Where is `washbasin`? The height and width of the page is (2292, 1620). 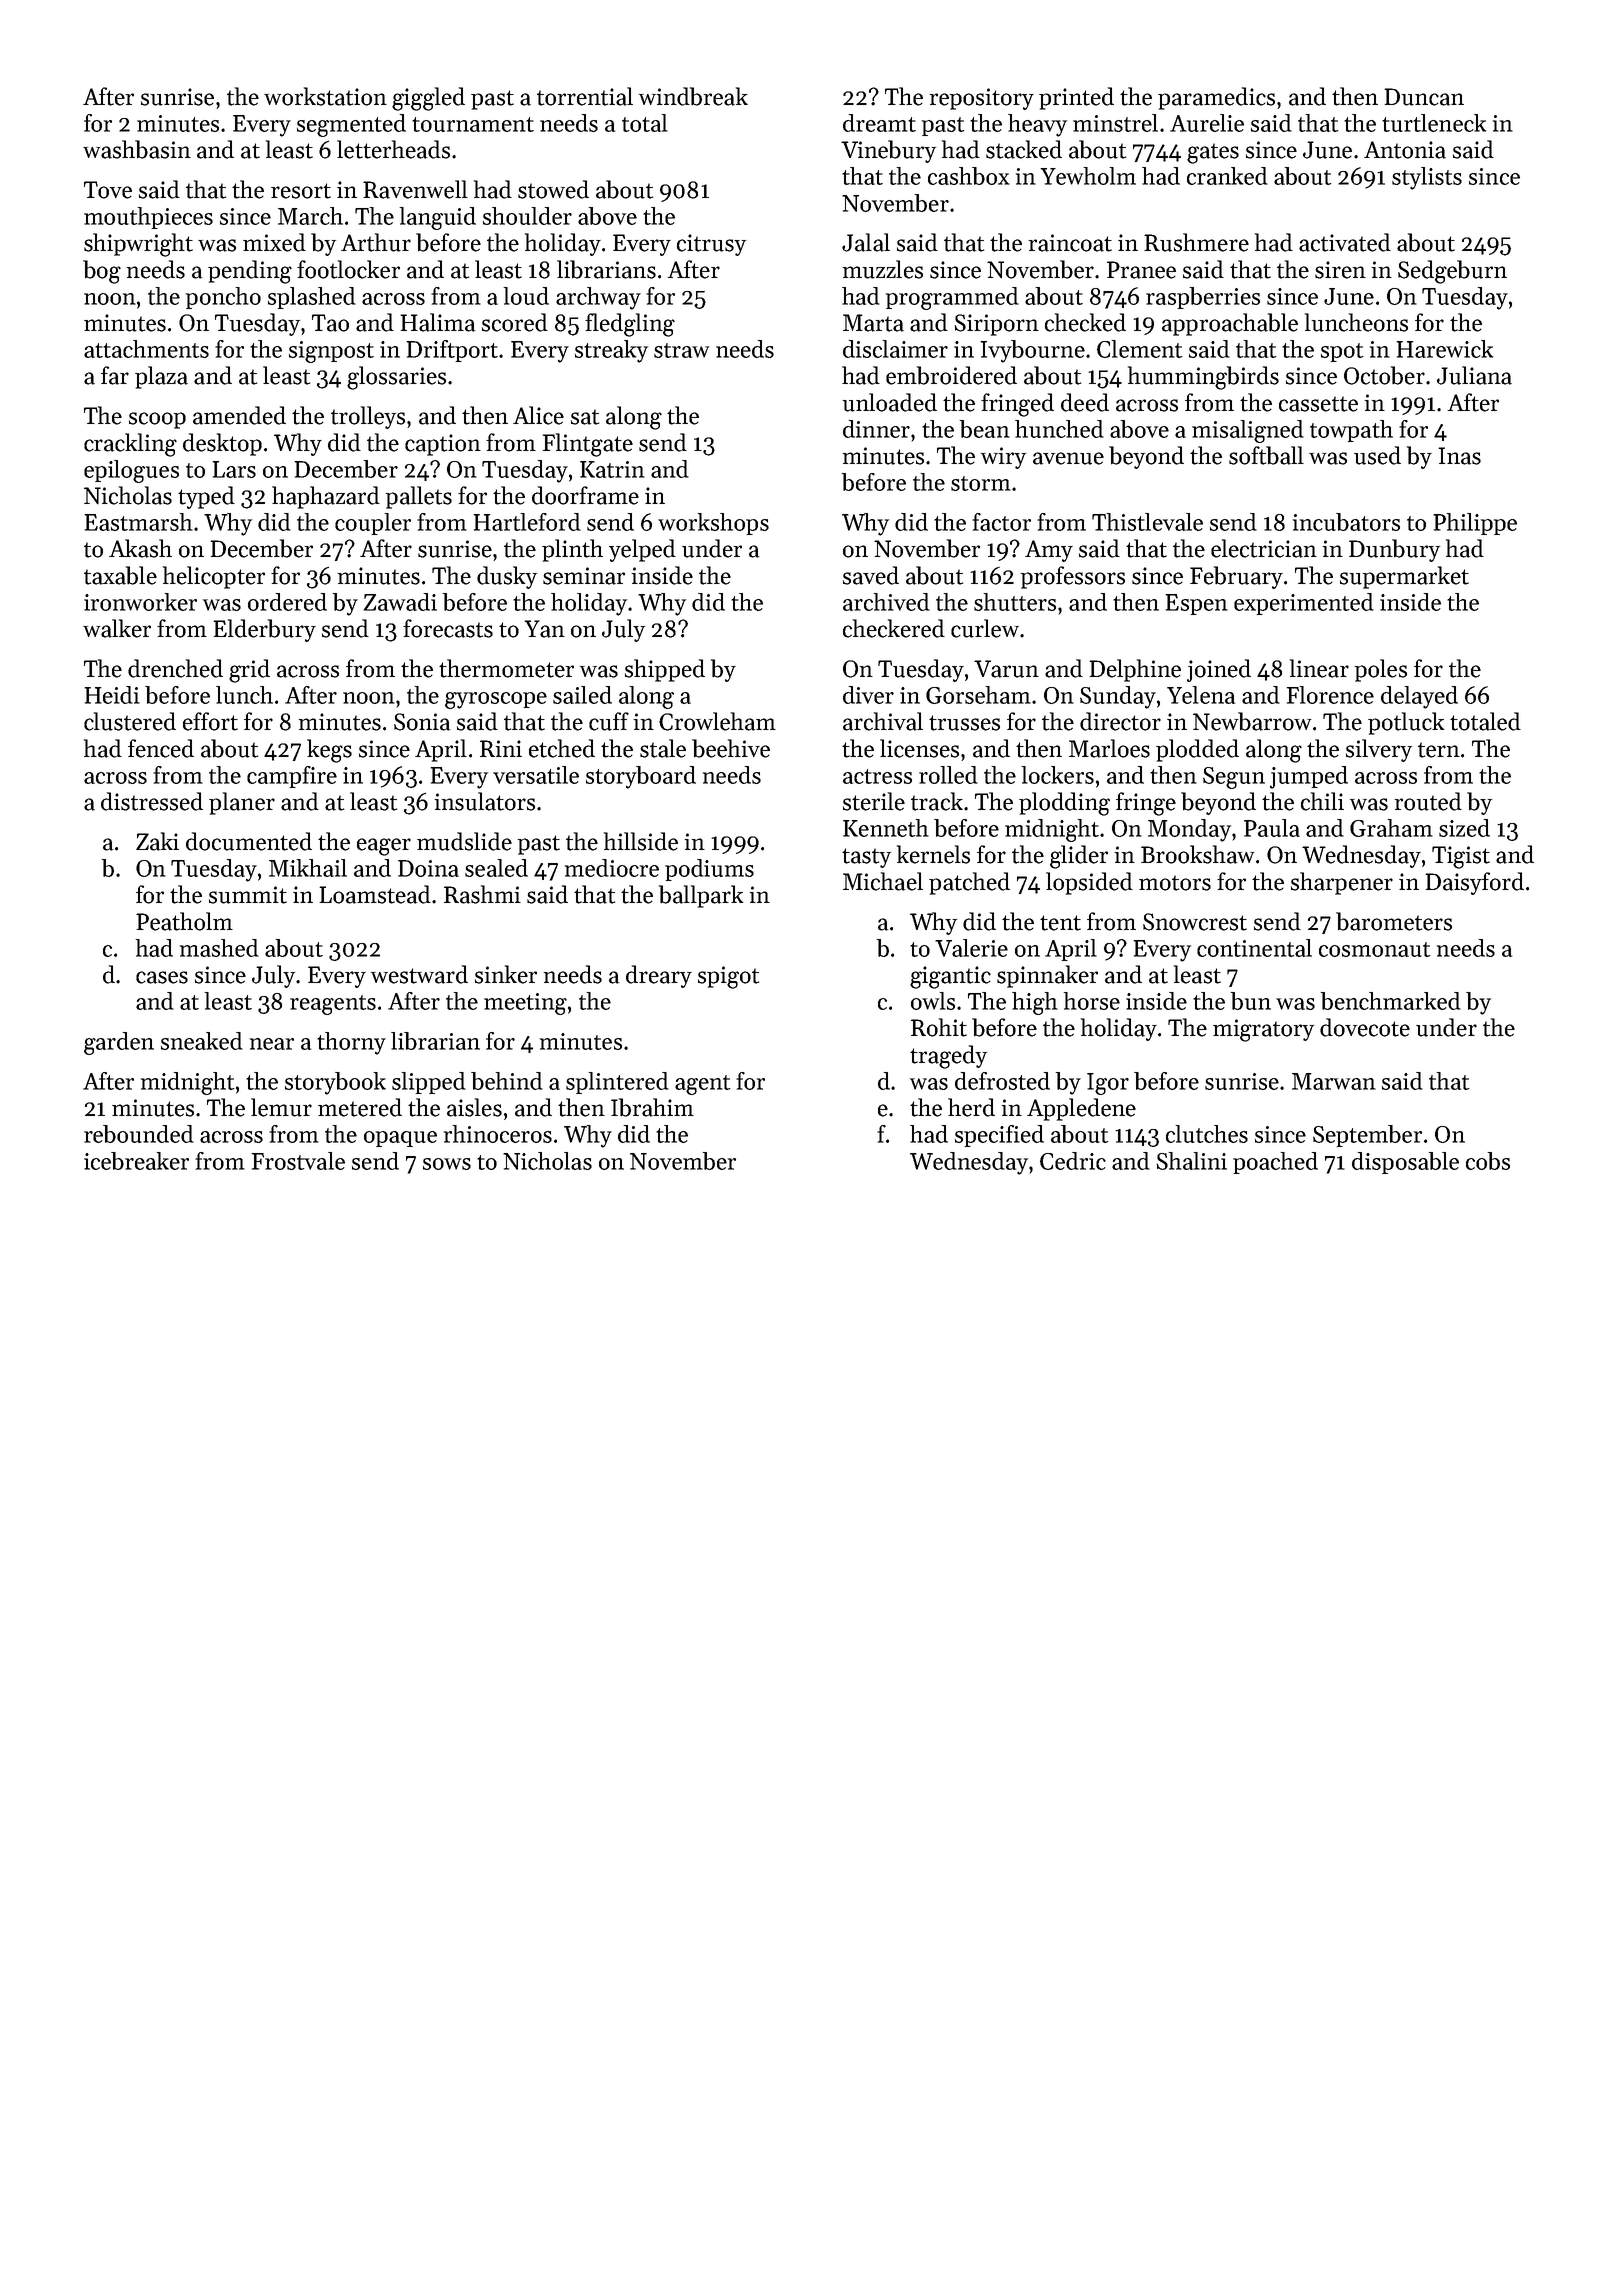 washbasin is located at coordinates (137, 149).
